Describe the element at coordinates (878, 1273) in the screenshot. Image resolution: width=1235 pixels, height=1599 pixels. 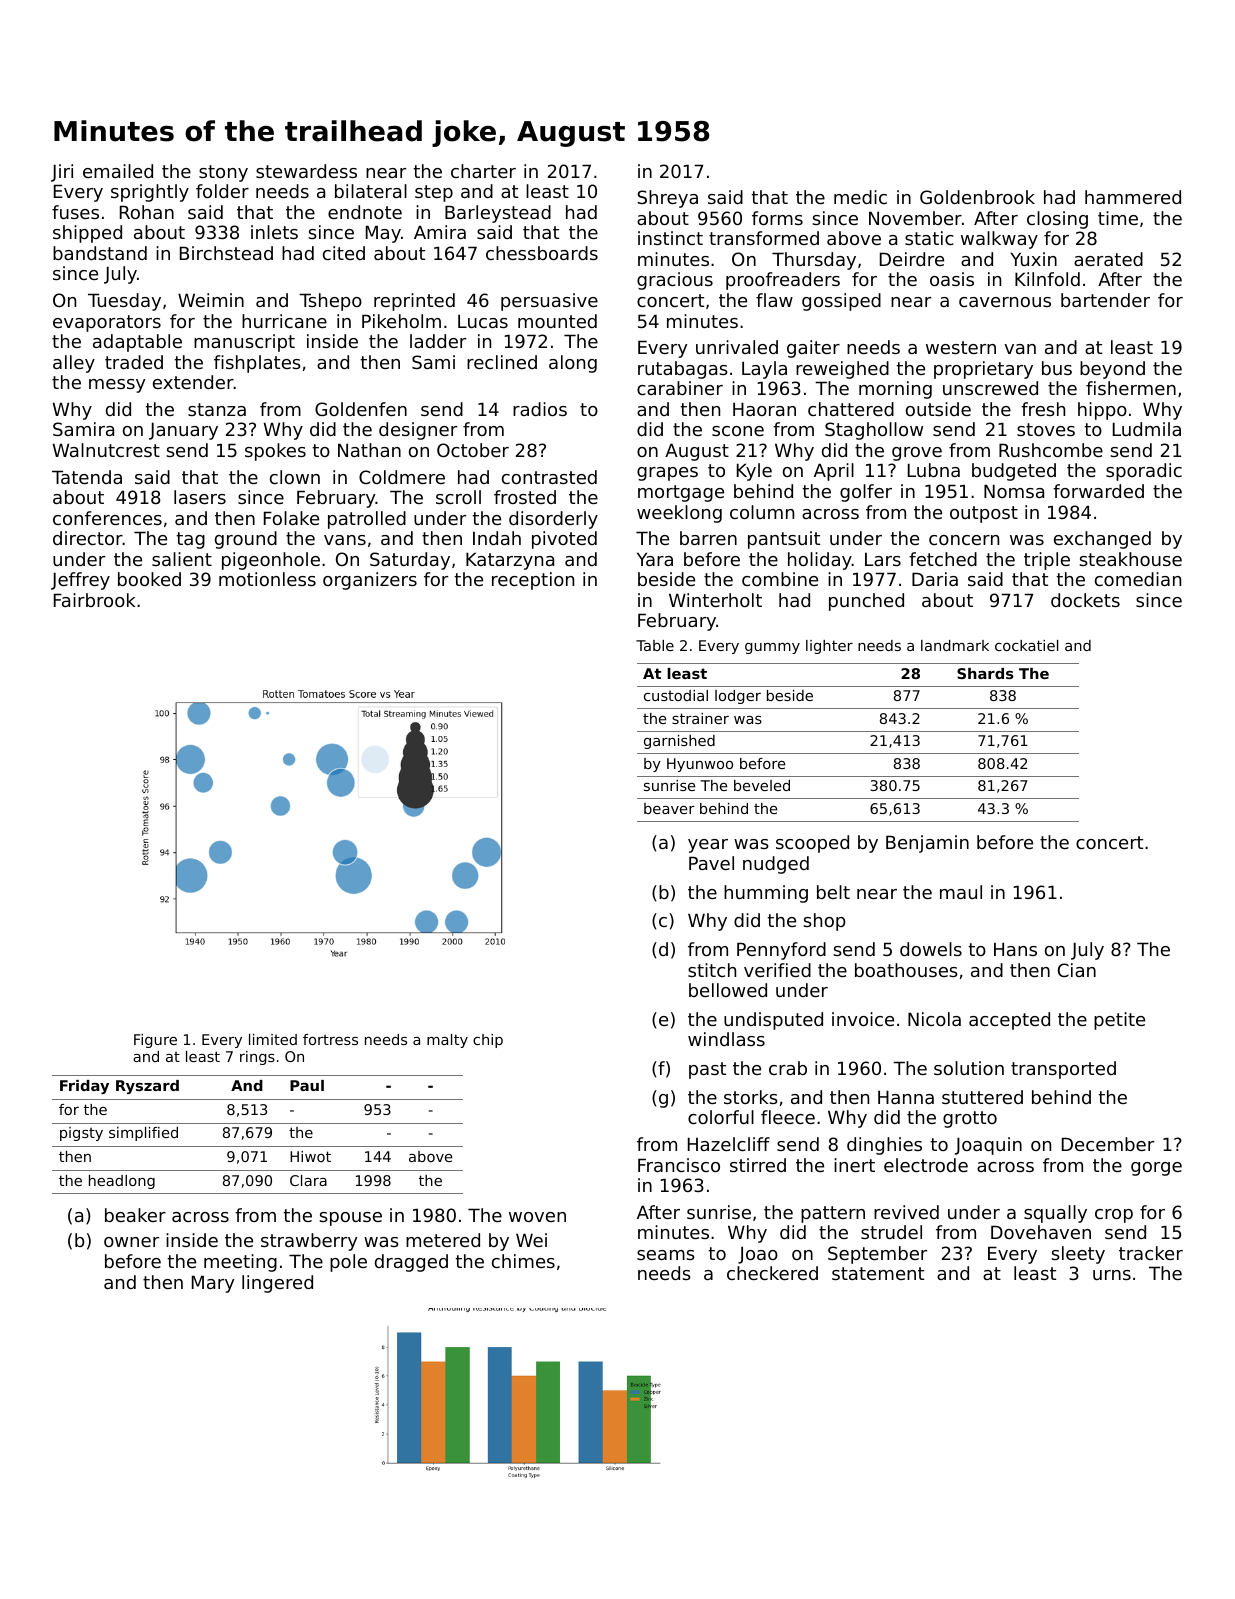
I see `statement` at that location.
